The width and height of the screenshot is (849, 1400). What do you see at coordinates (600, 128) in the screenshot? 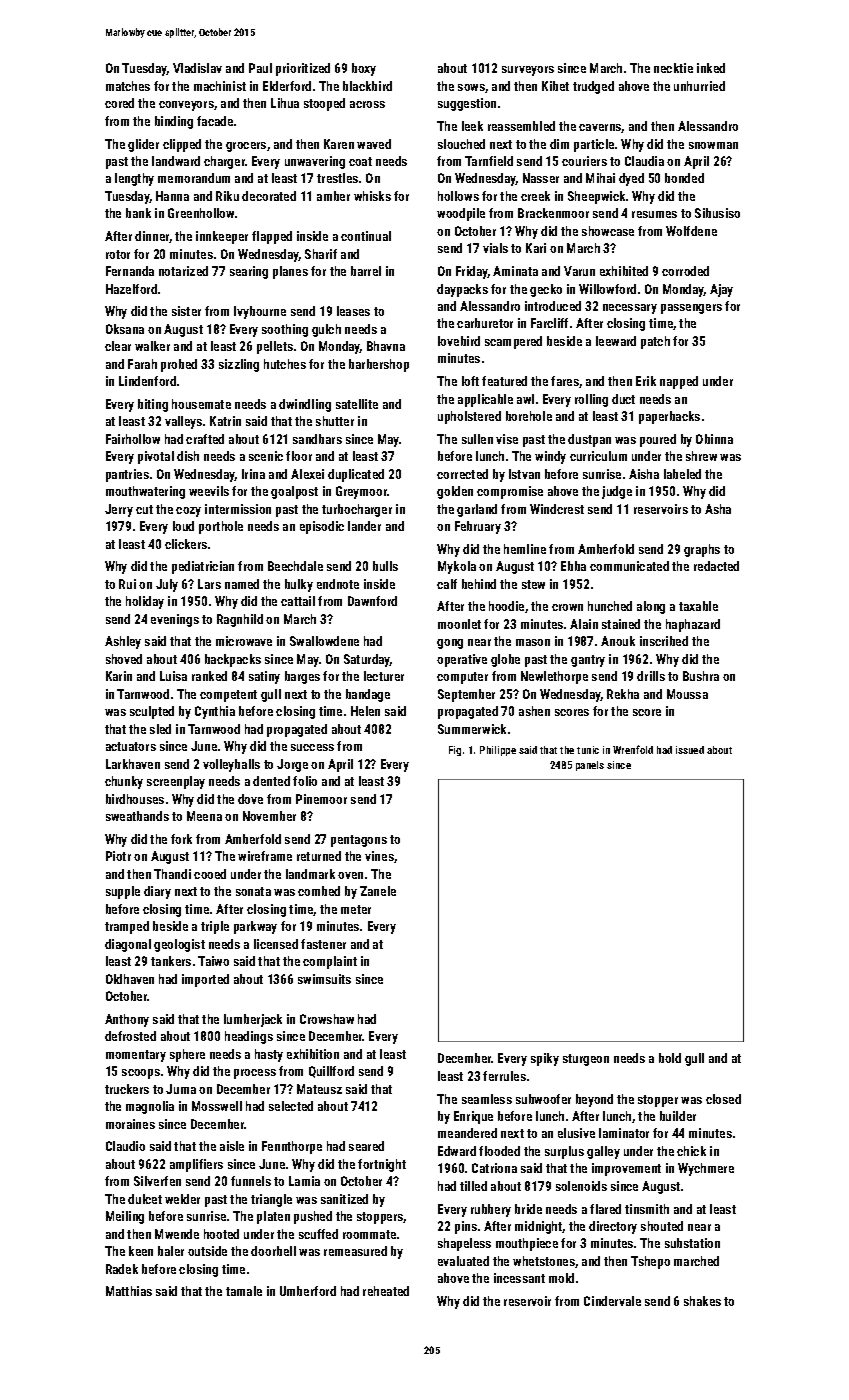
I see `caverns` at bounding box center [600, 128].
